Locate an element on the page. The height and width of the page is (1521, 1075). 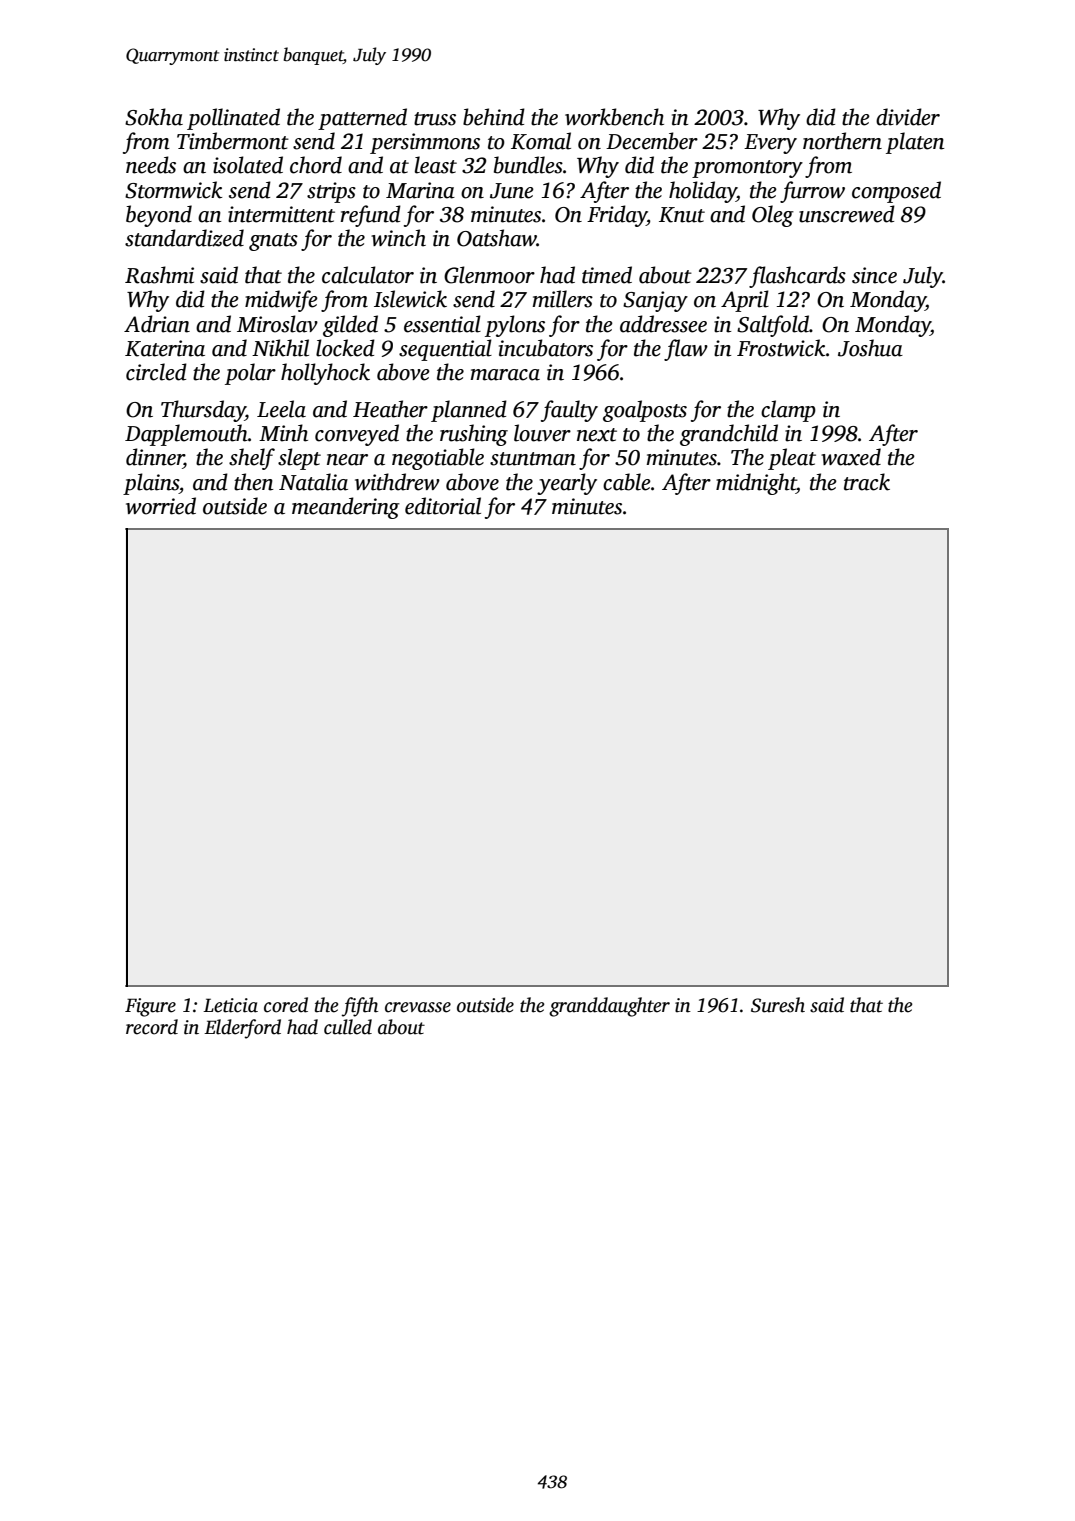
Elderford is located at coordinates (242, 1029).
